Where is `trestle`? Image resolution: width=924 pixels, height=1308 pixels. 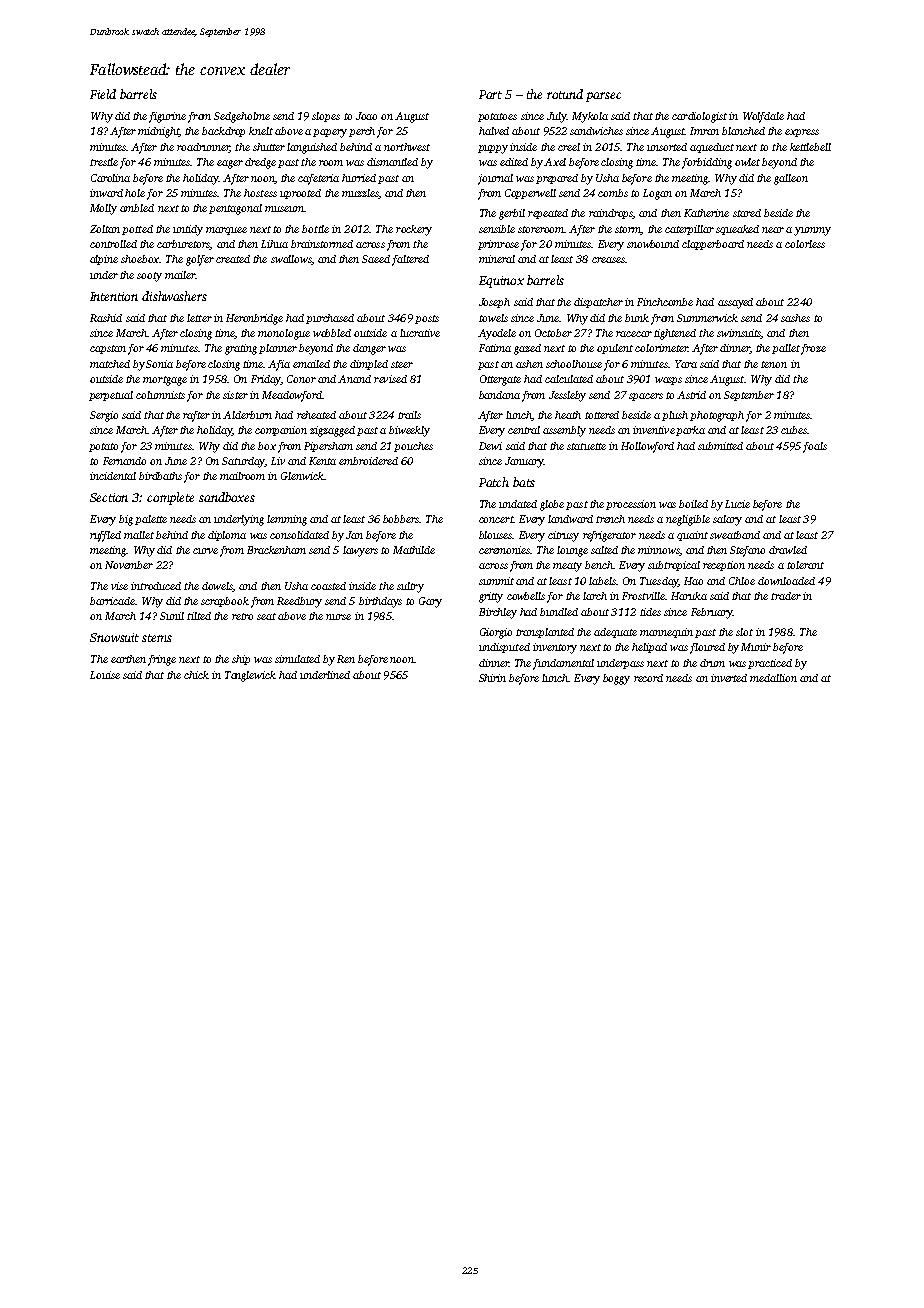
trestle is located at coordinates (104, 162).
